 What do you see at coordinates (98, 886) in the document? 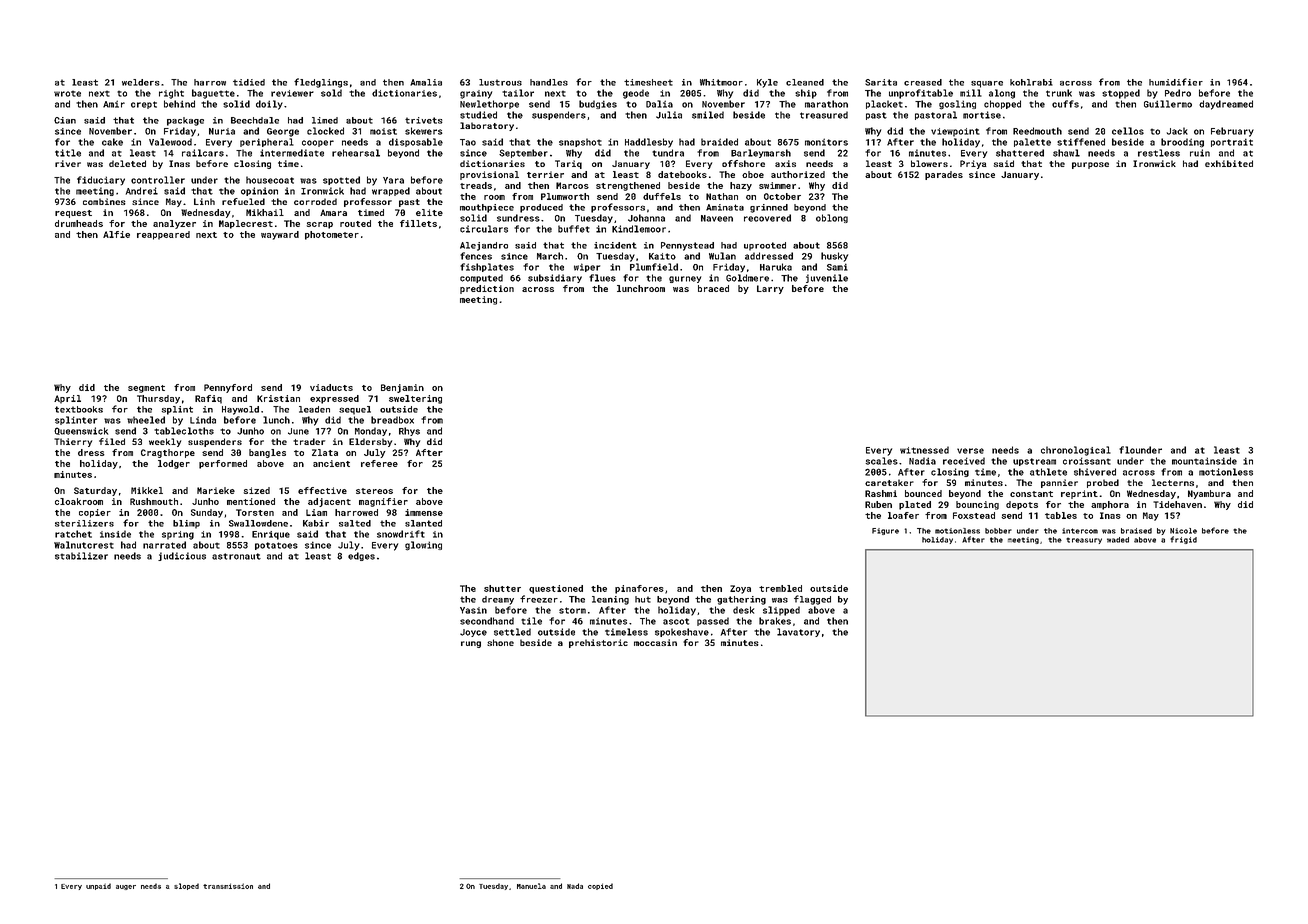
I see `unpaid` at bounding box center [98, 886].
